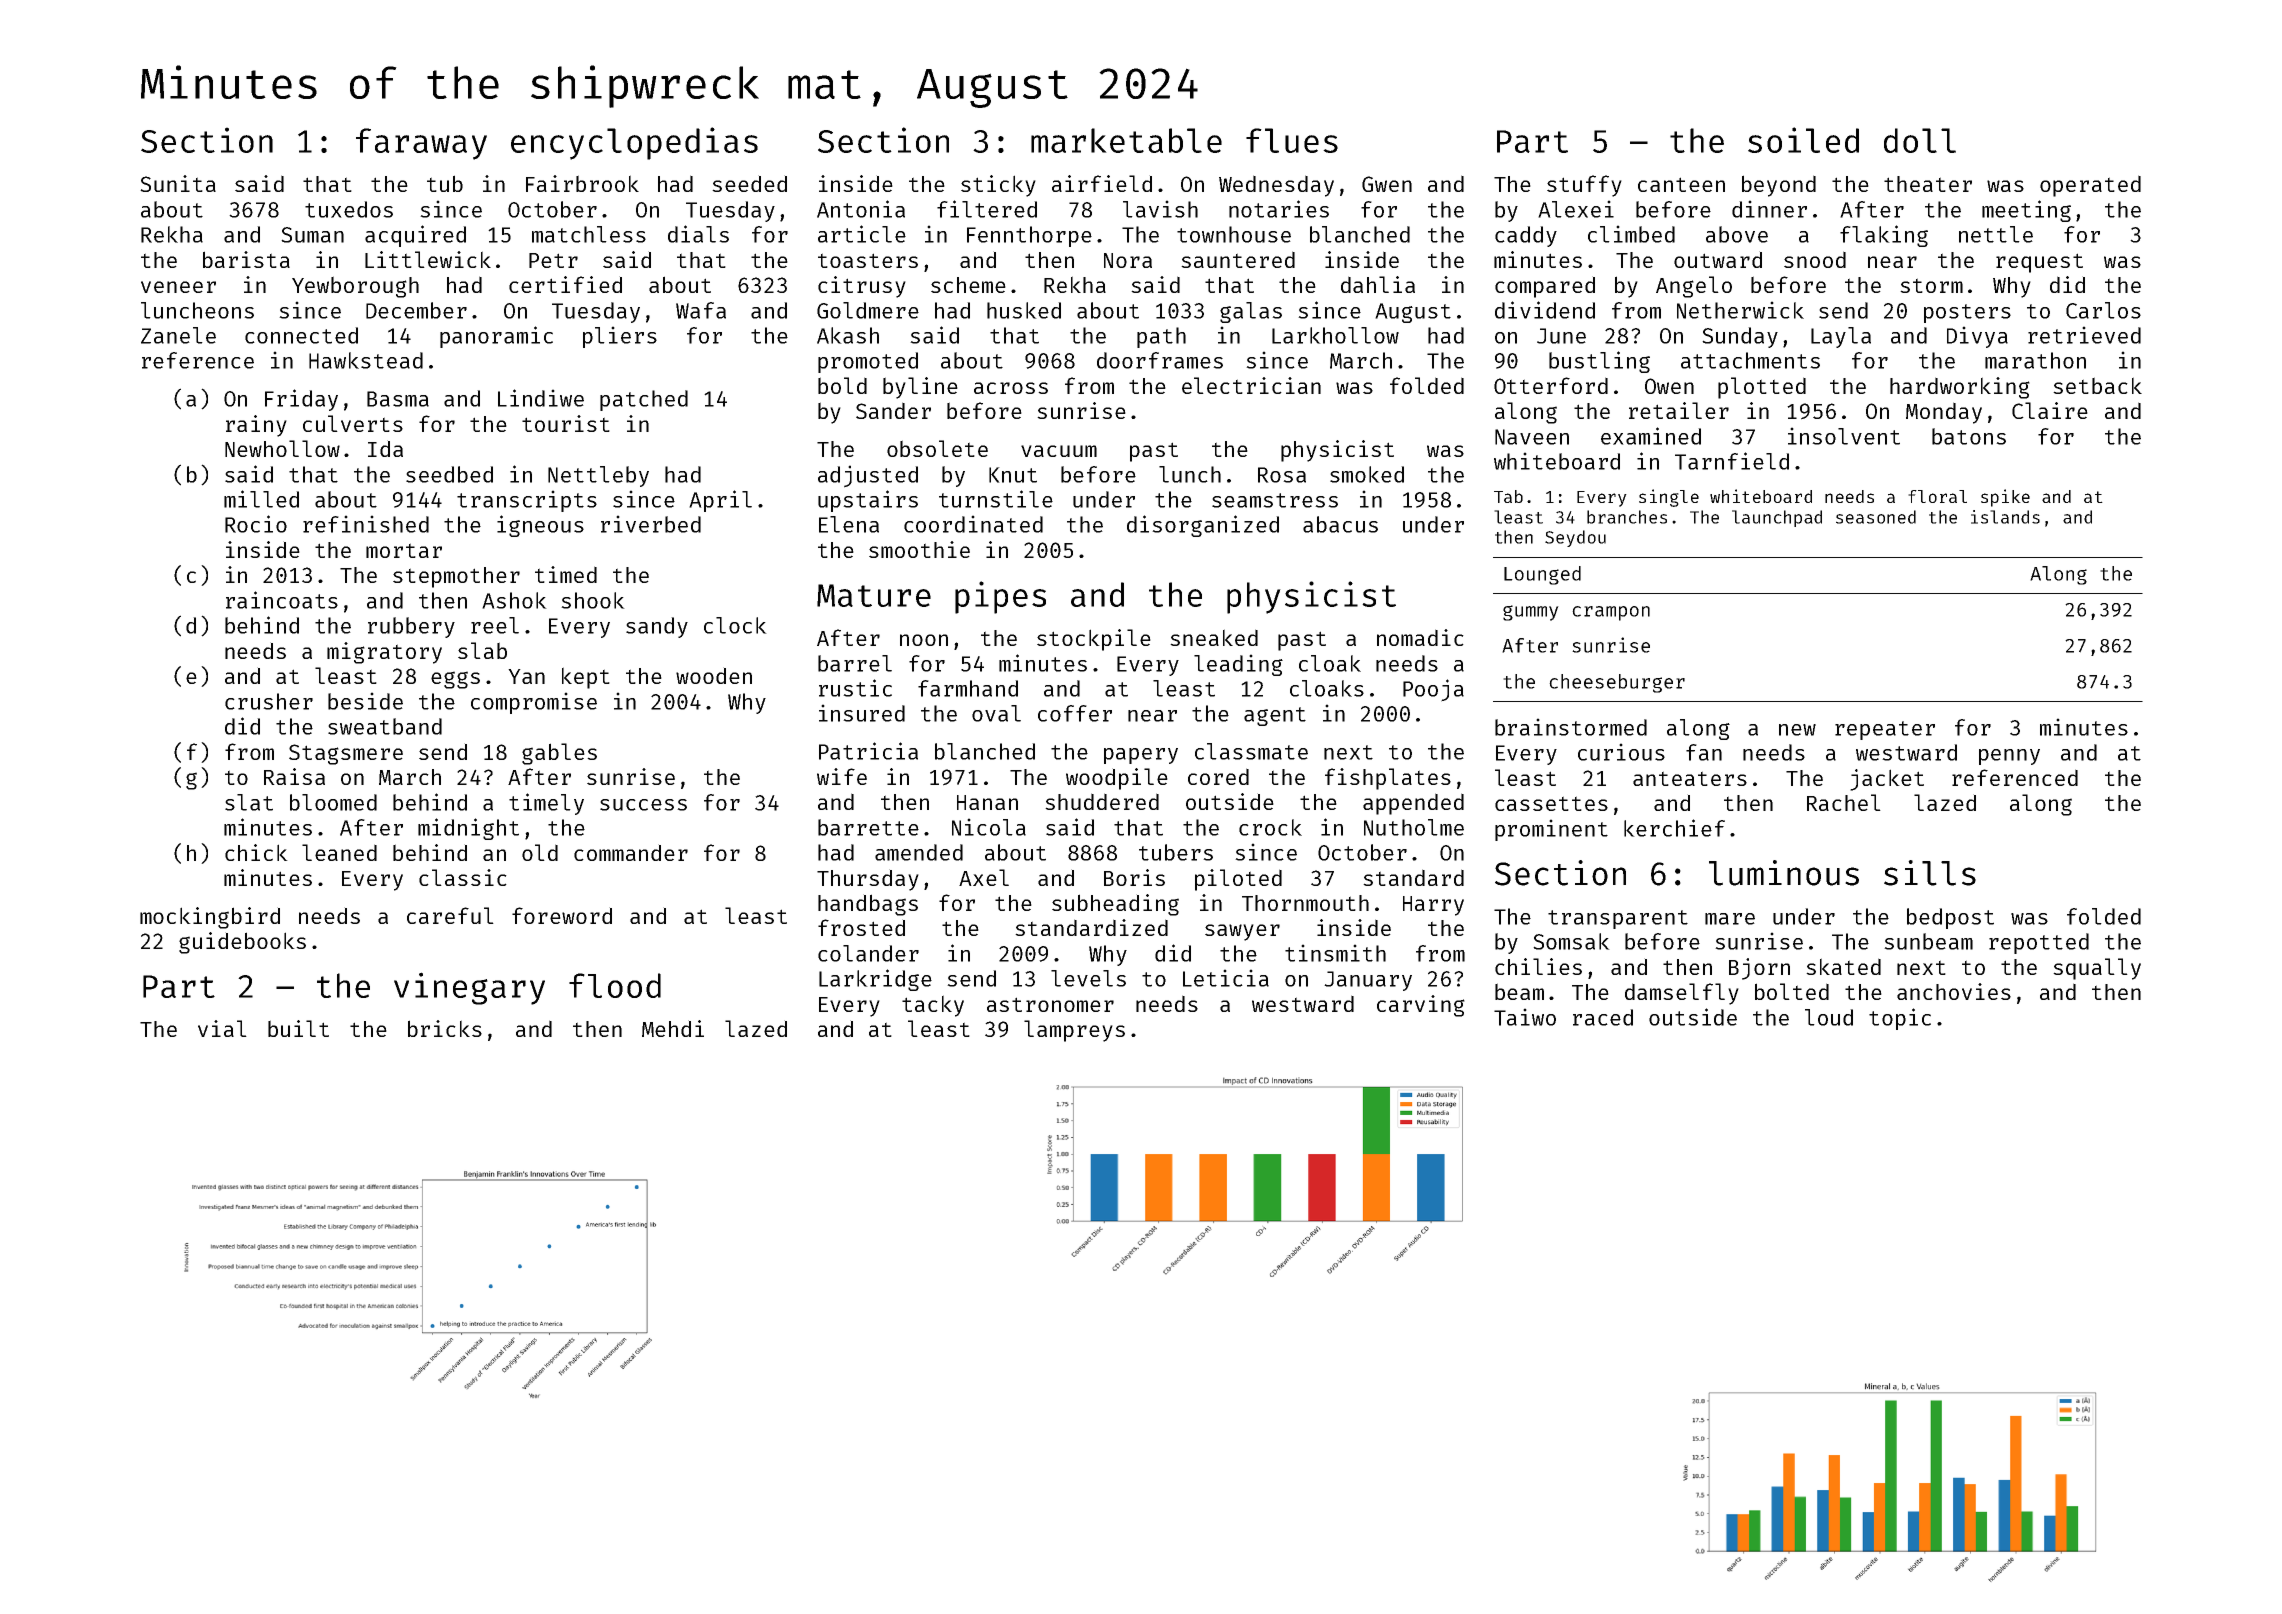  I want to click on Mature, so click(874, 595).
